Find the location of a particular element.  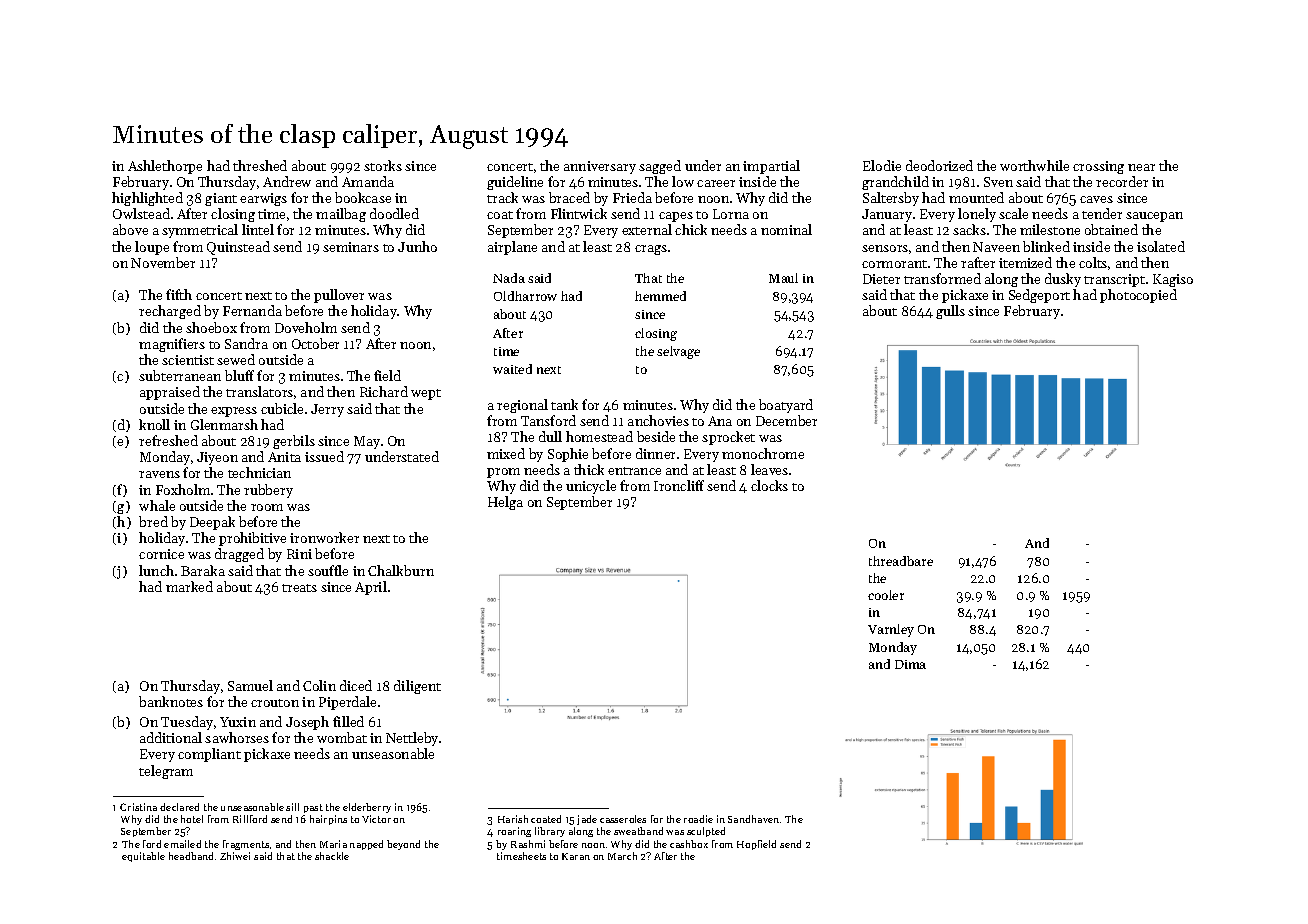

regional is located at coordinates (522, 406).
